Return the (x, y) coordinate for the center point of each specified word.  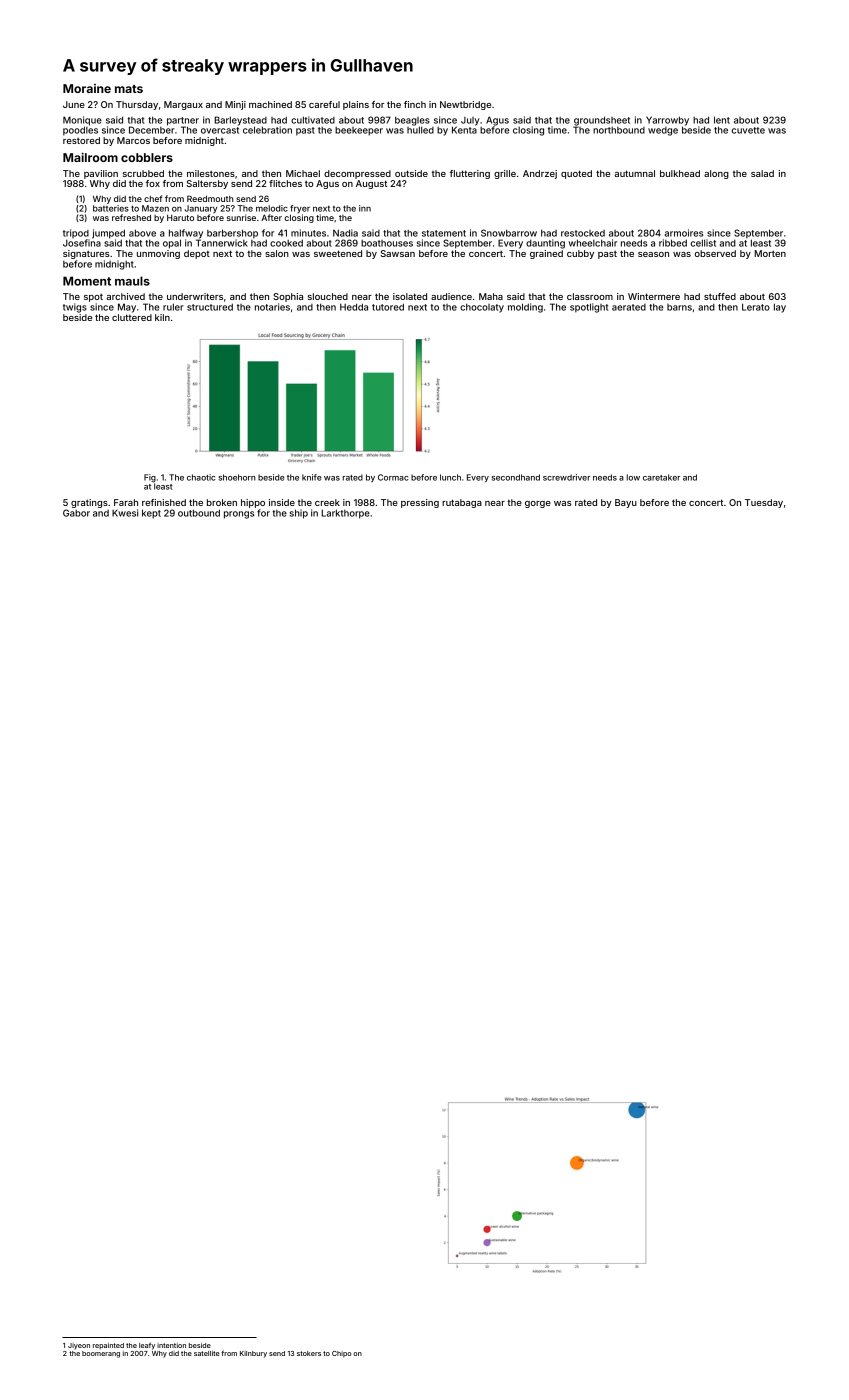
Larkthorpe (345, 514)
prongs (239, 515)
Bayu (626, 503)
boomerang (101, 1354)
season (653, 254)
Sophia (288, 297)
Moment (87, 281)
